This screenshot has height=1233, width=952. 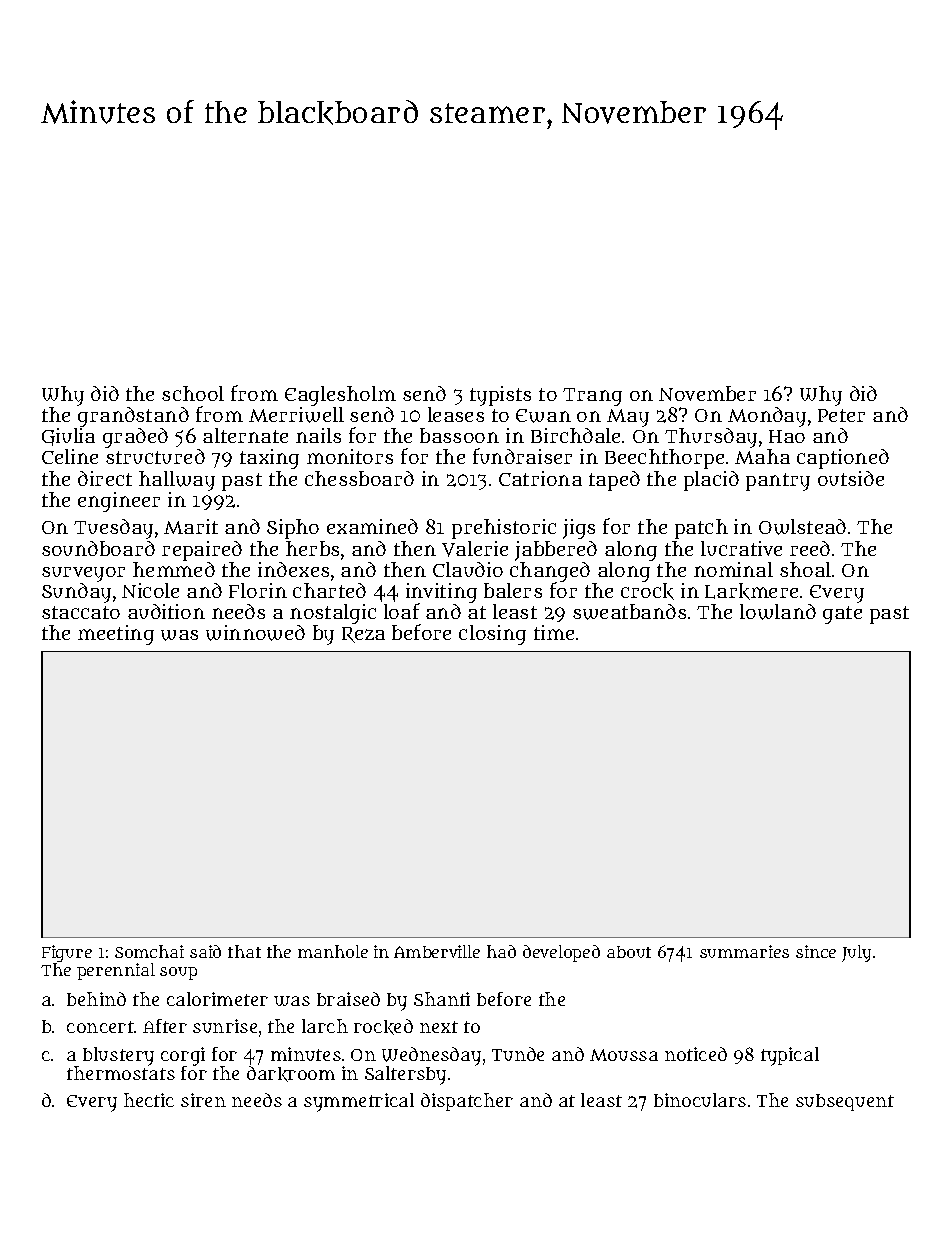 I want to click on Eaglesholm, so click(x=340, y=396).
